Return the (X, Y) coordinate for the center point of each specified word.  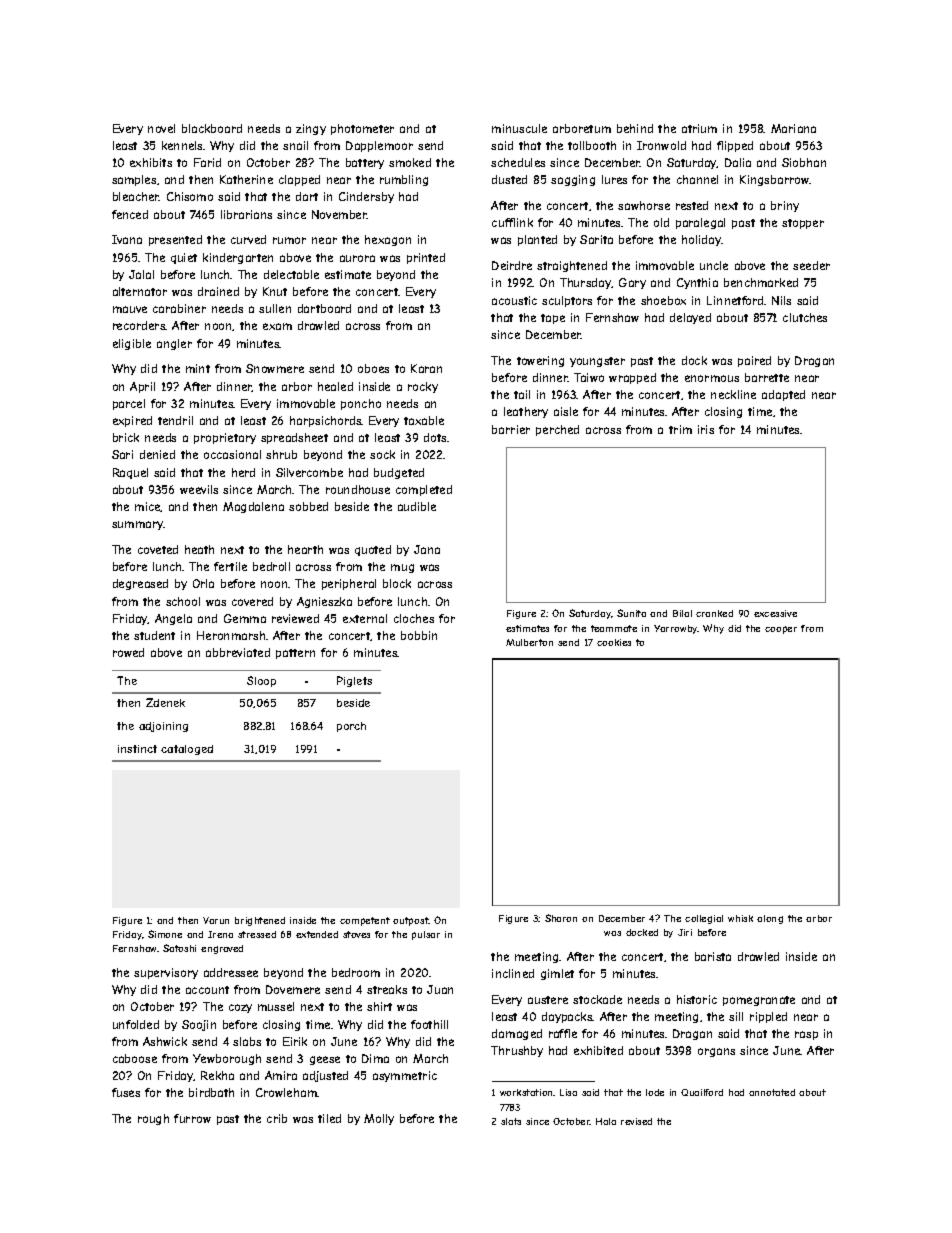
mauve (130, 309)
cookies (614, 642)
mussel (276, 1006)
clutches (805, 317)
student (154, 635)
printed (426, 258)
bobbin (419, 635)
